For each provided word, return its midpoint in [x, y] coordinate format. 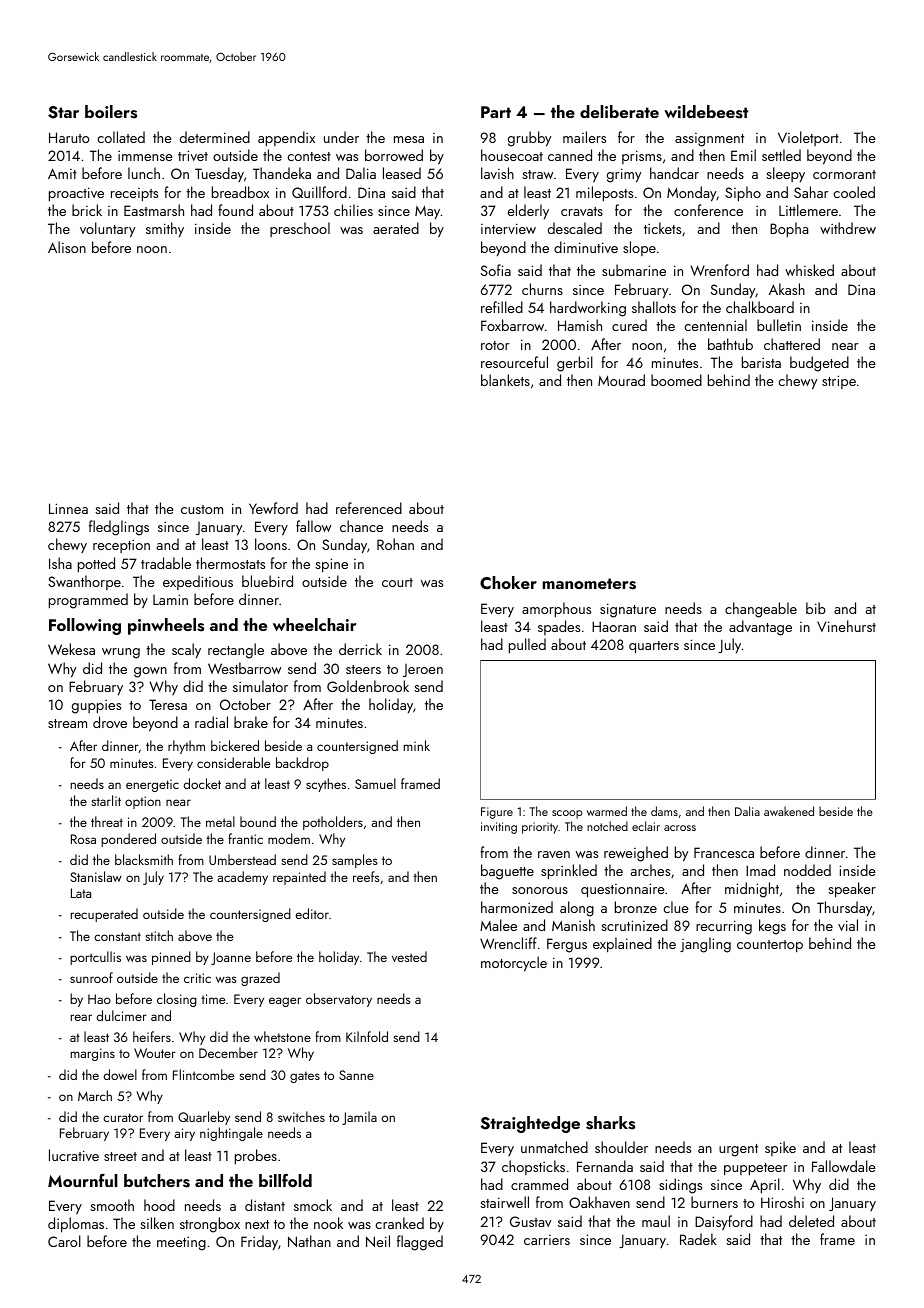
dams [664, 811]
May [427, 212]
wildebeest [706, 112]
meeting [181, 1244]
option [143, 802]
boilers [111, 112]
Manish [573, 925]
